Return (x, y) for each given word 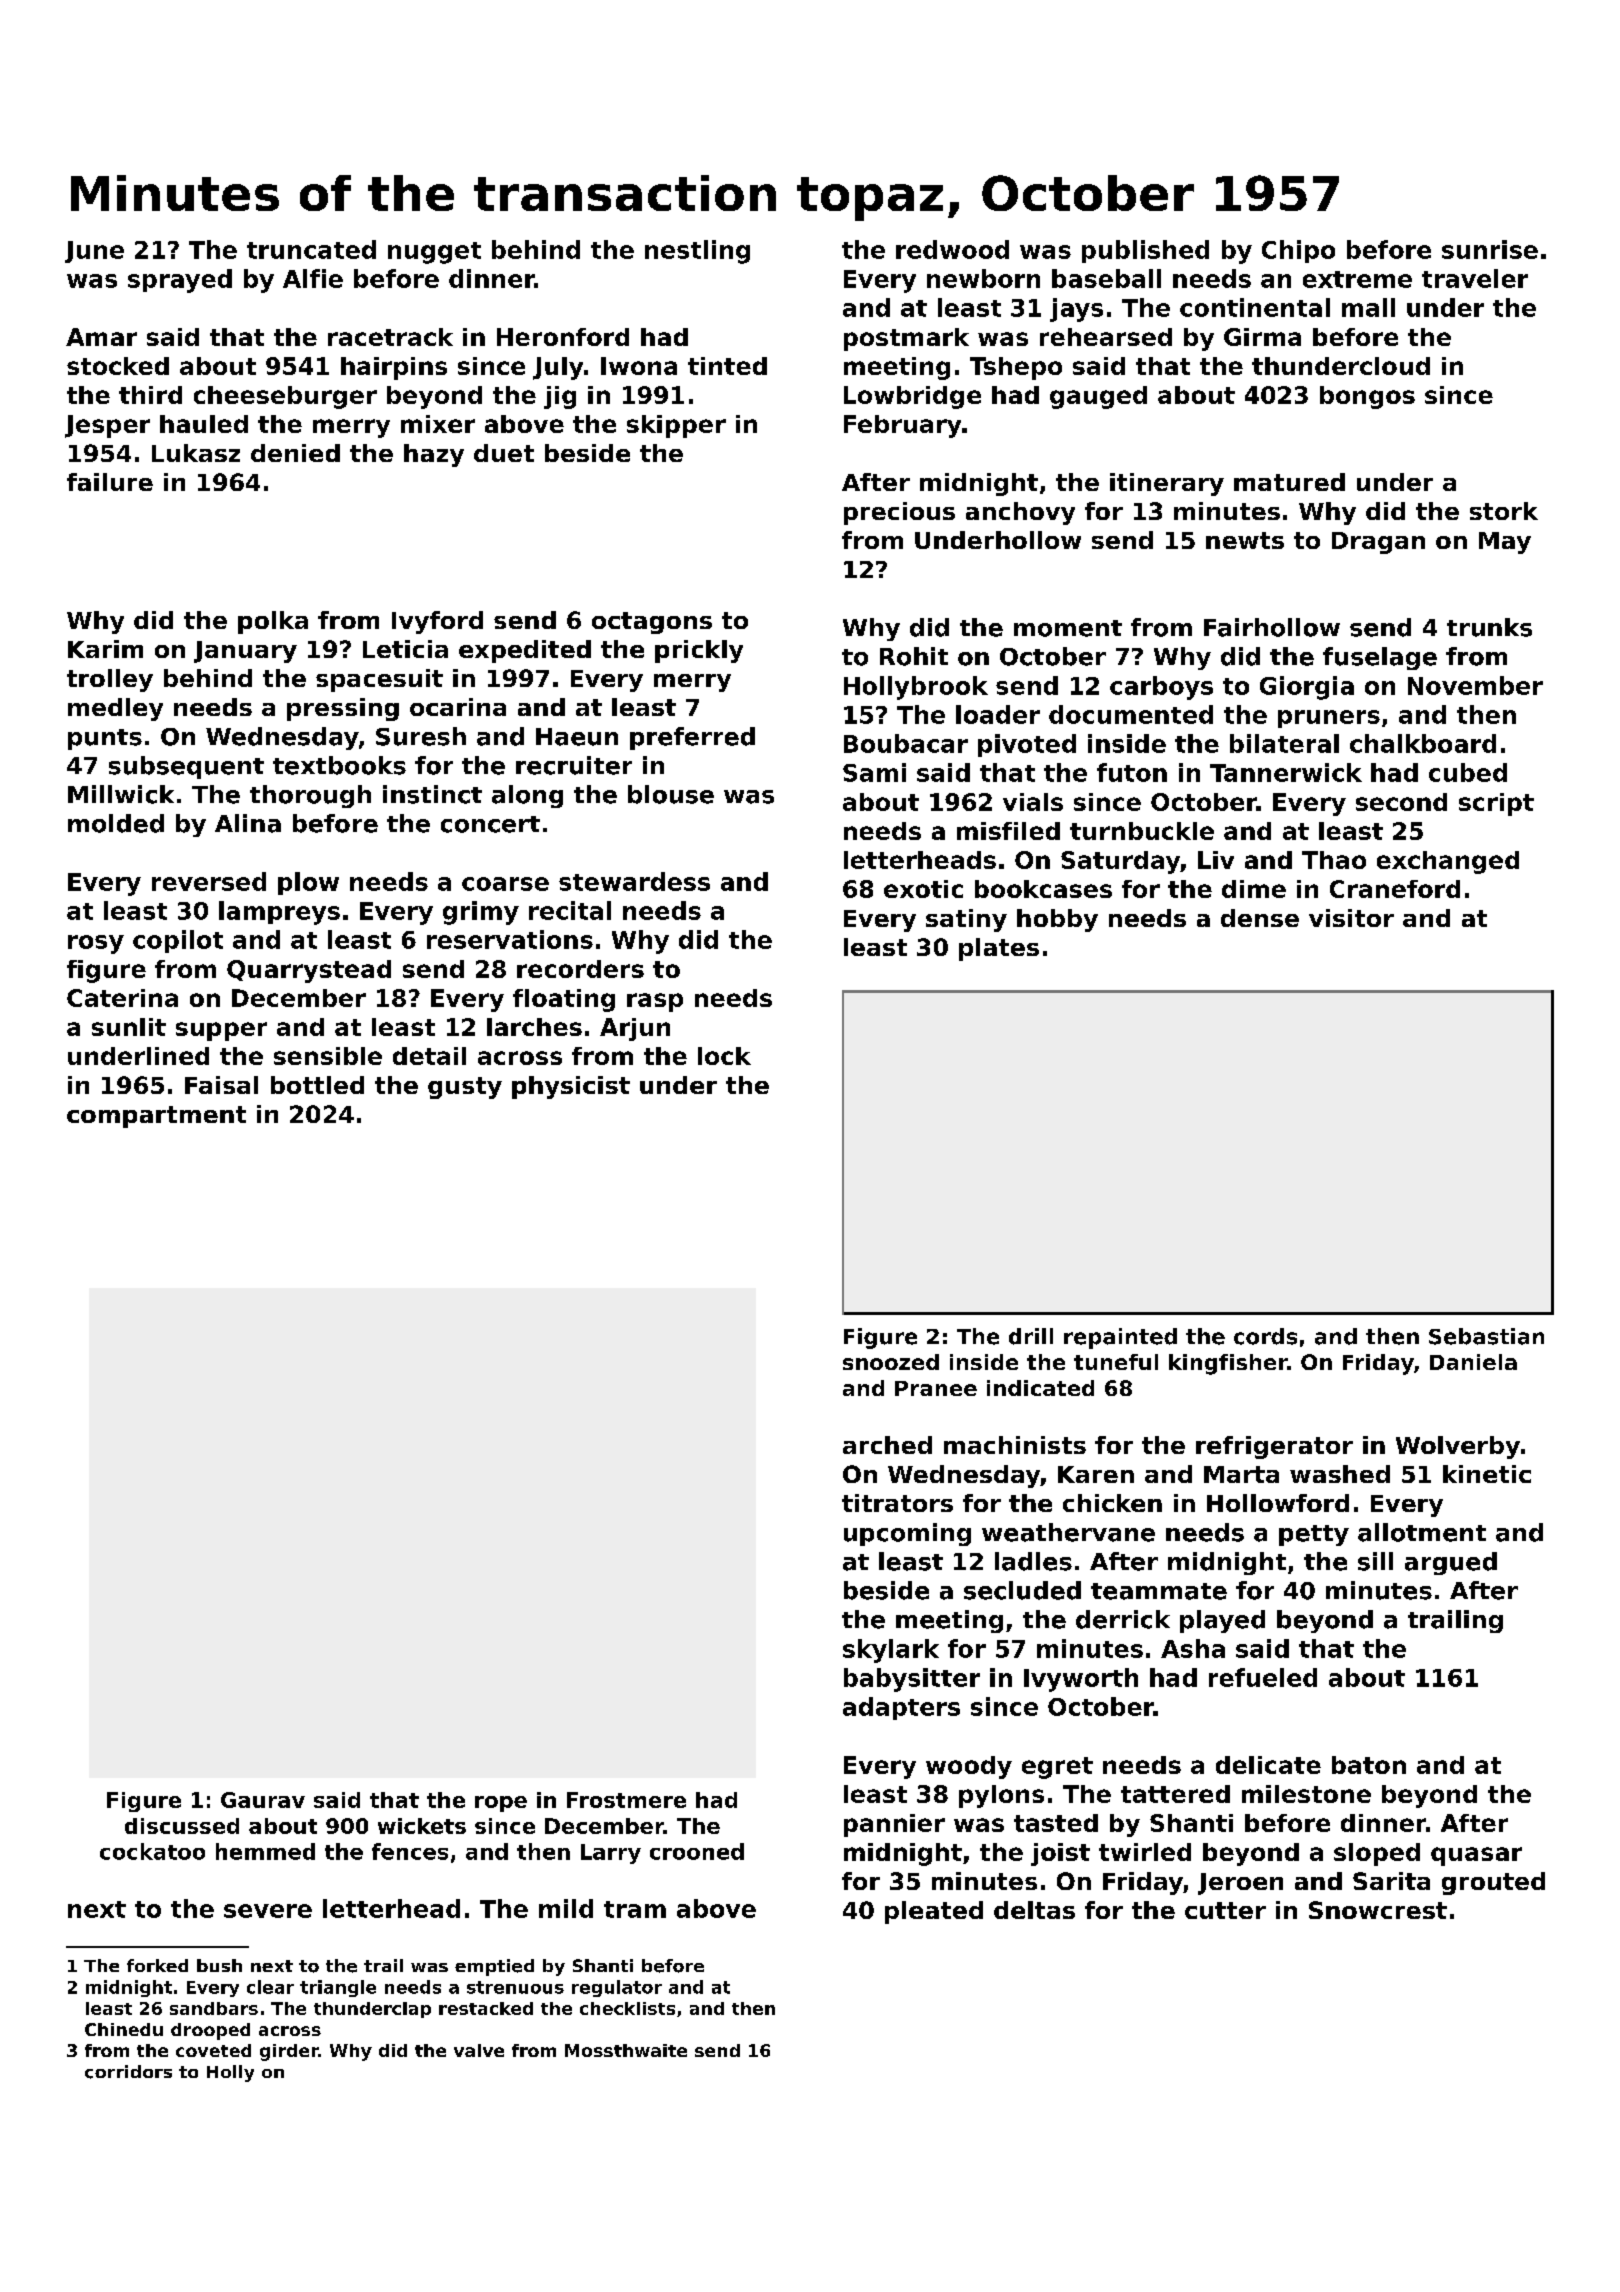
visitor (1351, 918)
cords (1265, 1336)
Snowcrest (1378, 1910)
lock (724, 1056)
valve (479, 2050)
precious (899, 513)
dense (1260, 918)
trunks (1489, 627)
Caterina (122, 998)
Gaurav (263, 1800)
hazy (434, 455)
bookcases (1043, 889)
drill (1031, 1336)
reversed (209, 881)
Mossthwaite (626, 2050)
